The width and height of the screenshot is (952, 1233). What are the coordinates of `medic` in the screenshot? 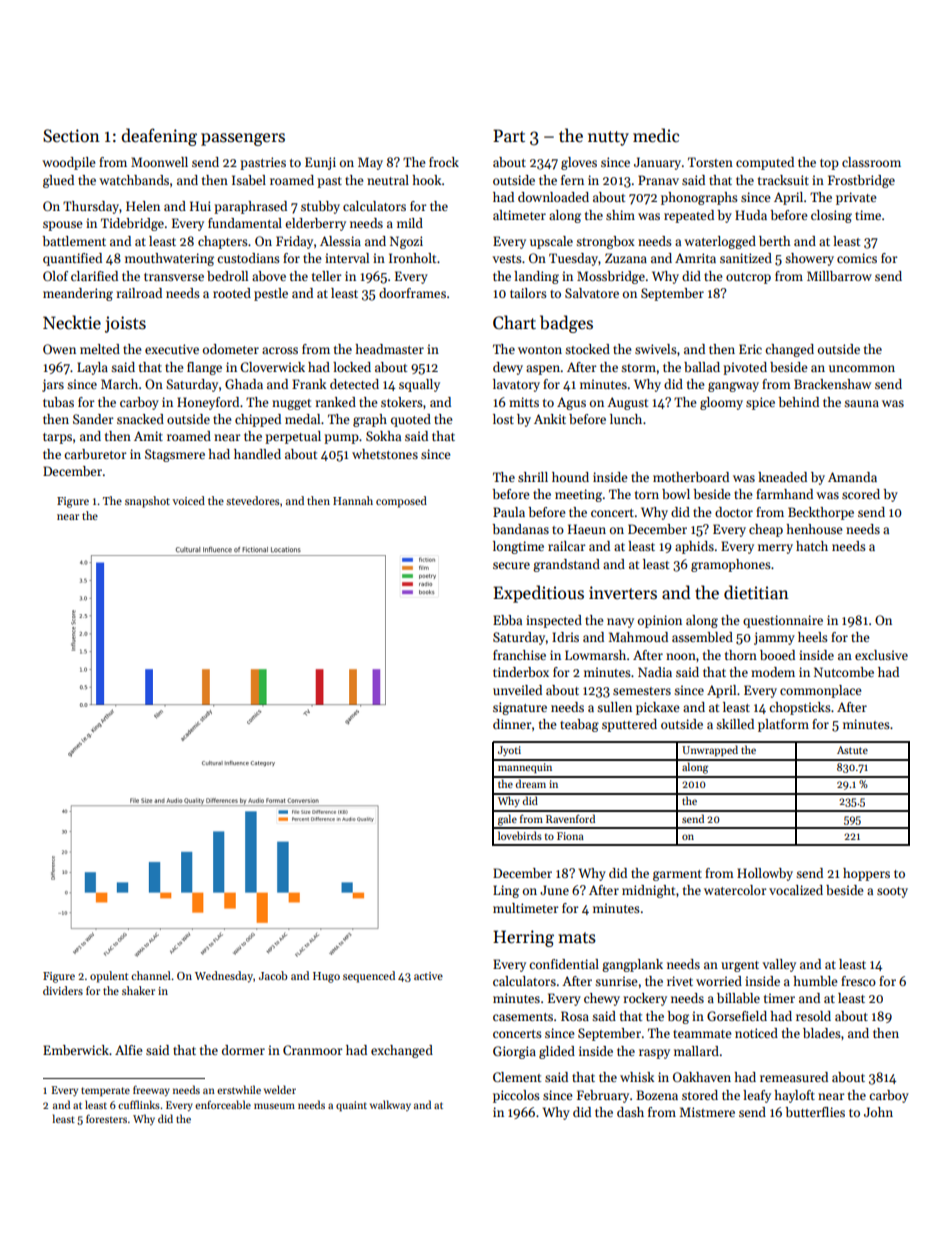 It's located at (656, 135).
